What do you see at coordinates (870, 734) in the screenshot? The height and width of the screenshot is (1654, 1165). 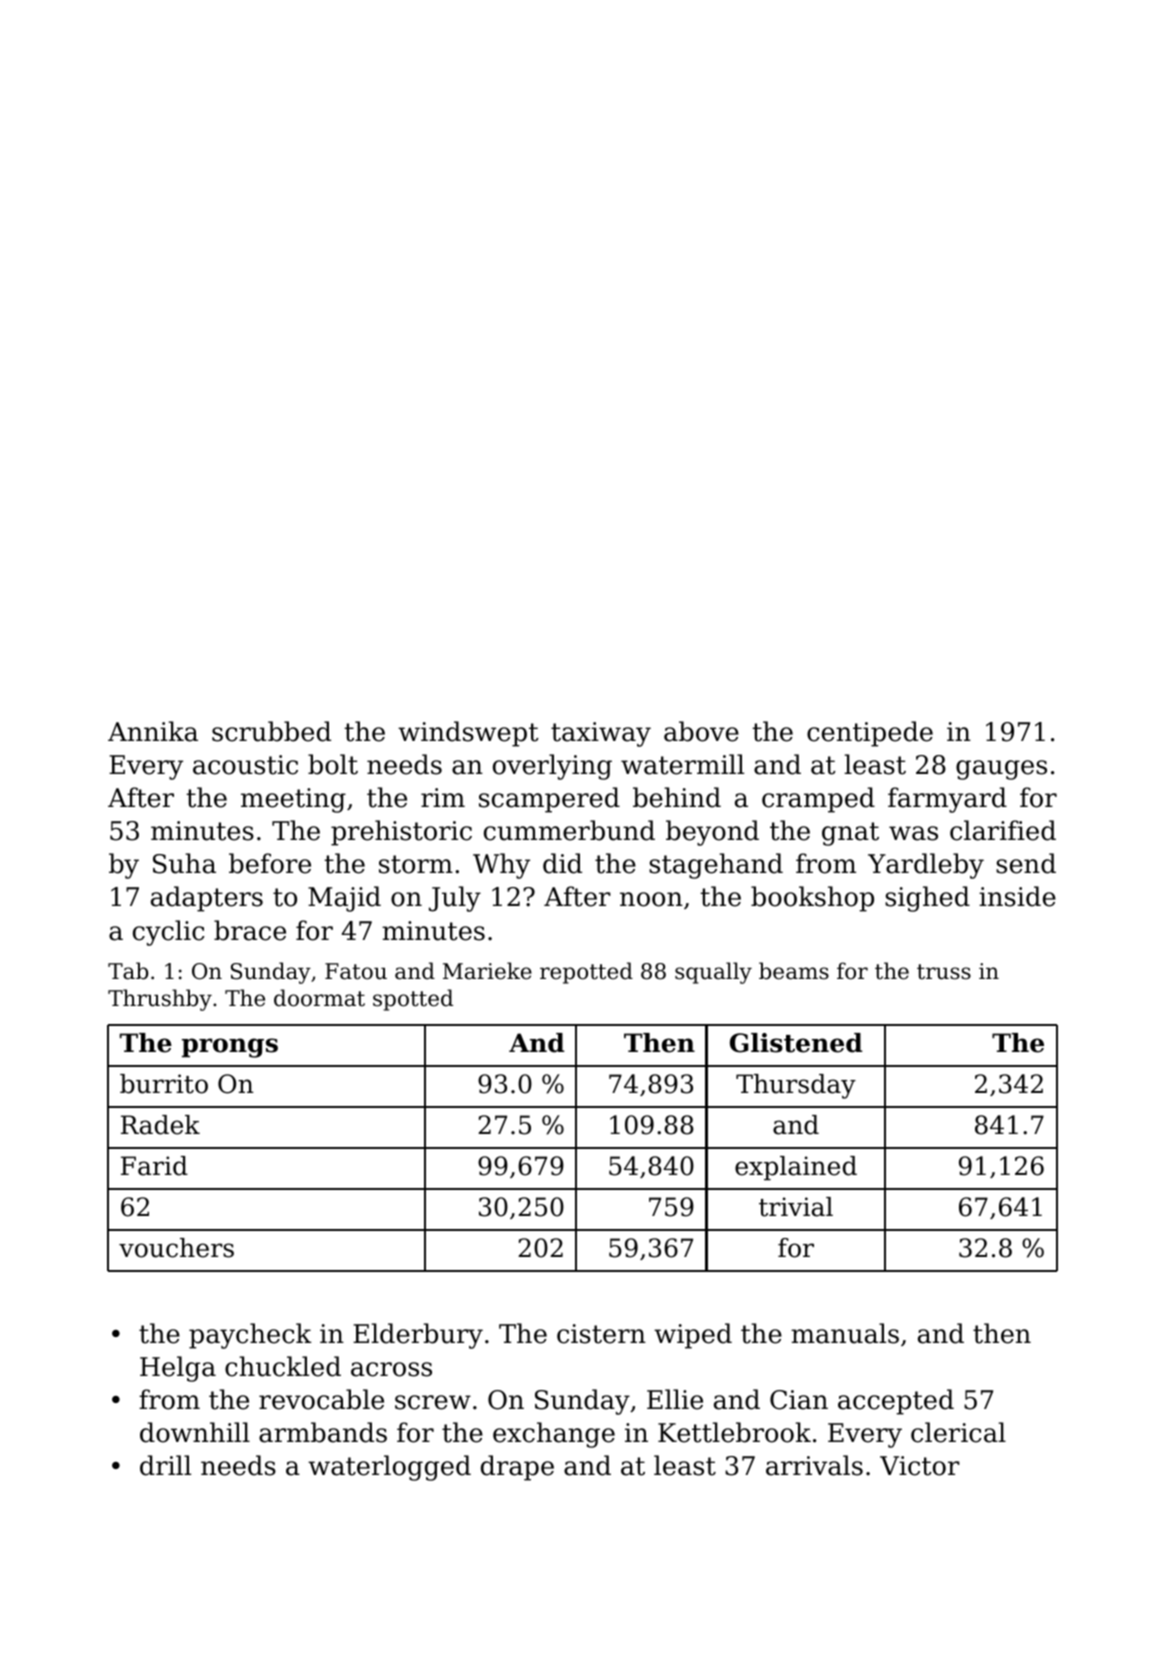 I see `centipede` at bounding box center [870, 734].
